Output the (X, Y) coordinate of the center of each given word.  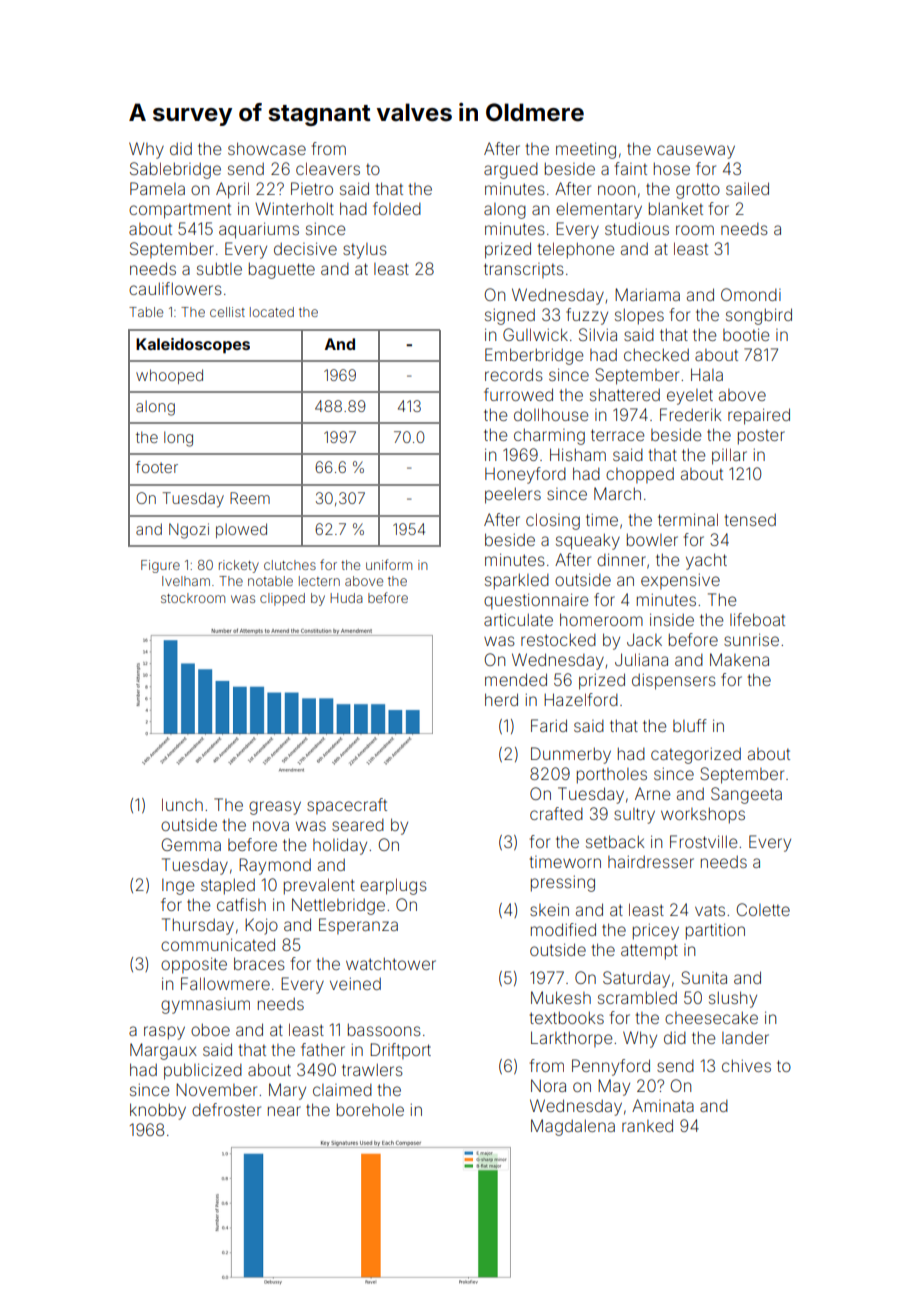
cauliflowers (175, 288)
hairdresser (651, 861)
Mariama (647, 294)
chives (746, 1065)
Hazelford (581, 699)
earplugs (393, 886)
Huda (346, 598)
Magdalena (573, 1127)
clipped (282, 599)
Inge (178, 887)
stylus (365, 251)
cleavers (328, 168)
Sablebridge (175, 170)
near (284, 1111)
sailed (747, 188)
